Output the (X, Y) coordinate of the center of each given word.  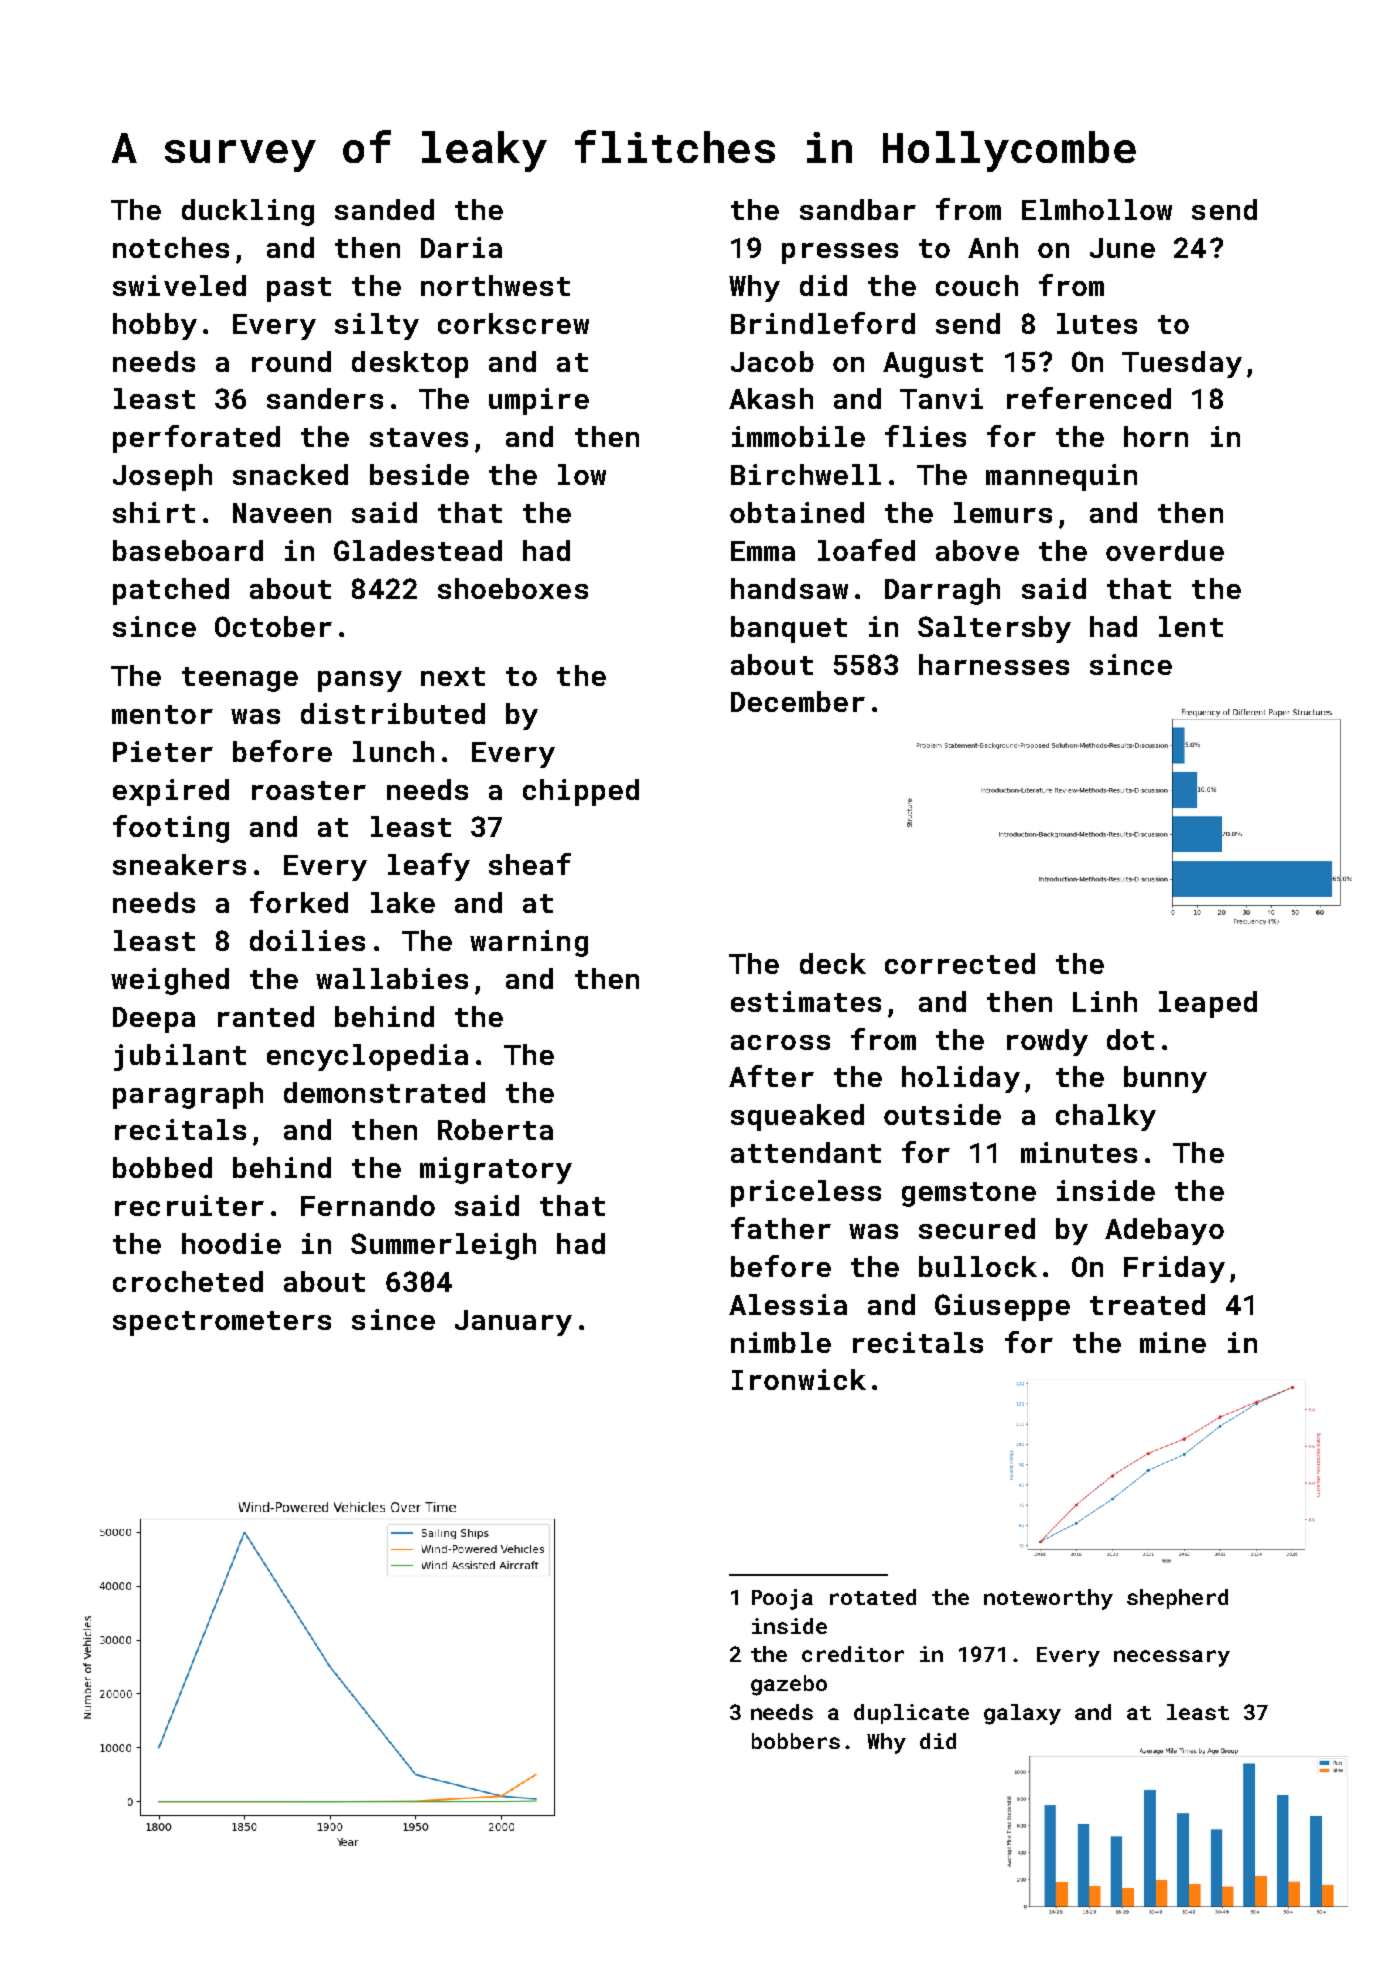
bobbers (796, 1741)
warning (529, 943)
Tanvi (941, 398)
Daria (461, 247)
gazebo (789, 1685)
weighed (170, 981)
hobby (155, 326)
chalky (1106, 1117)
